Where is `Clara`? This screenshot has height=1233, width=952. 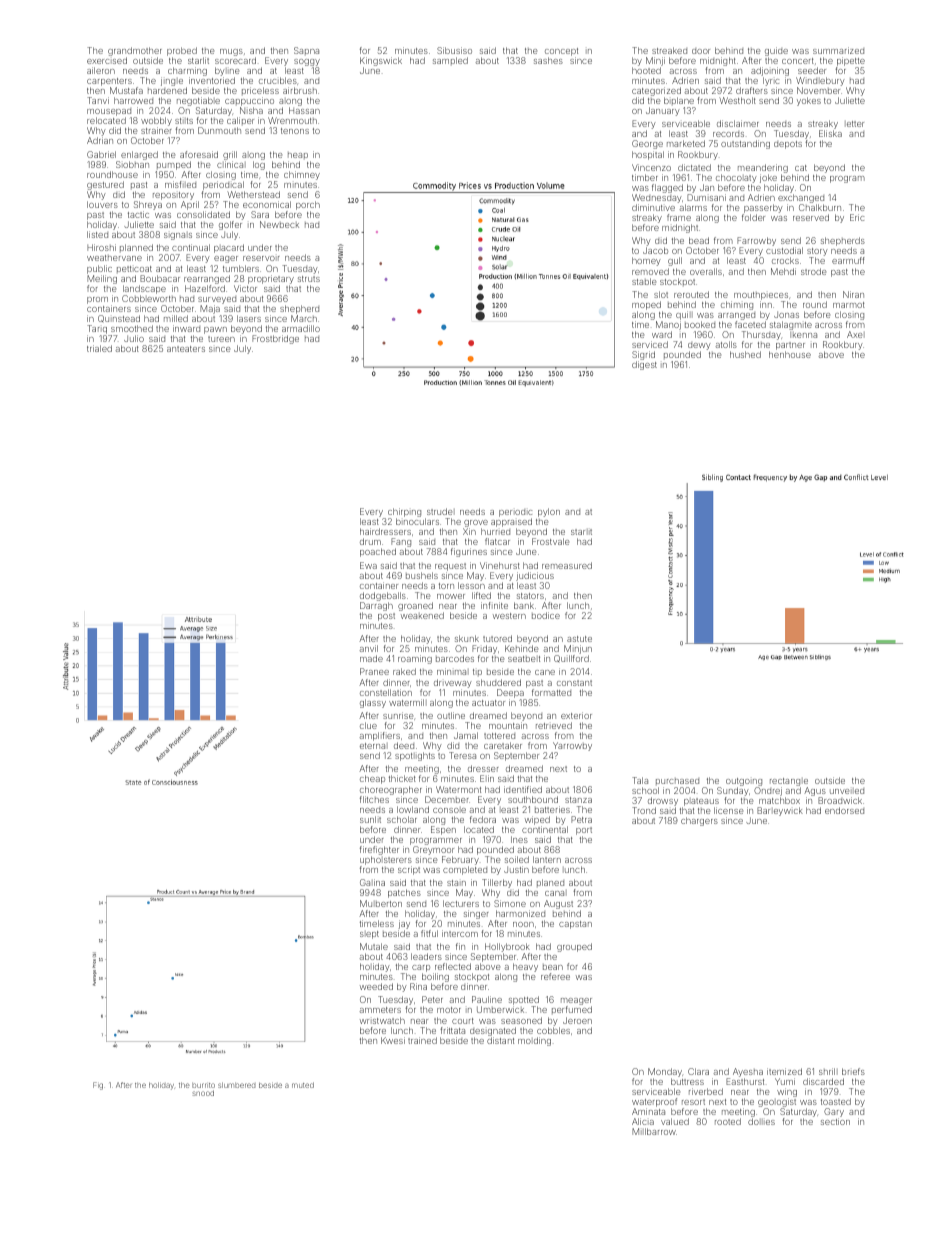 Clara is located at coordinates (698, 1071).
